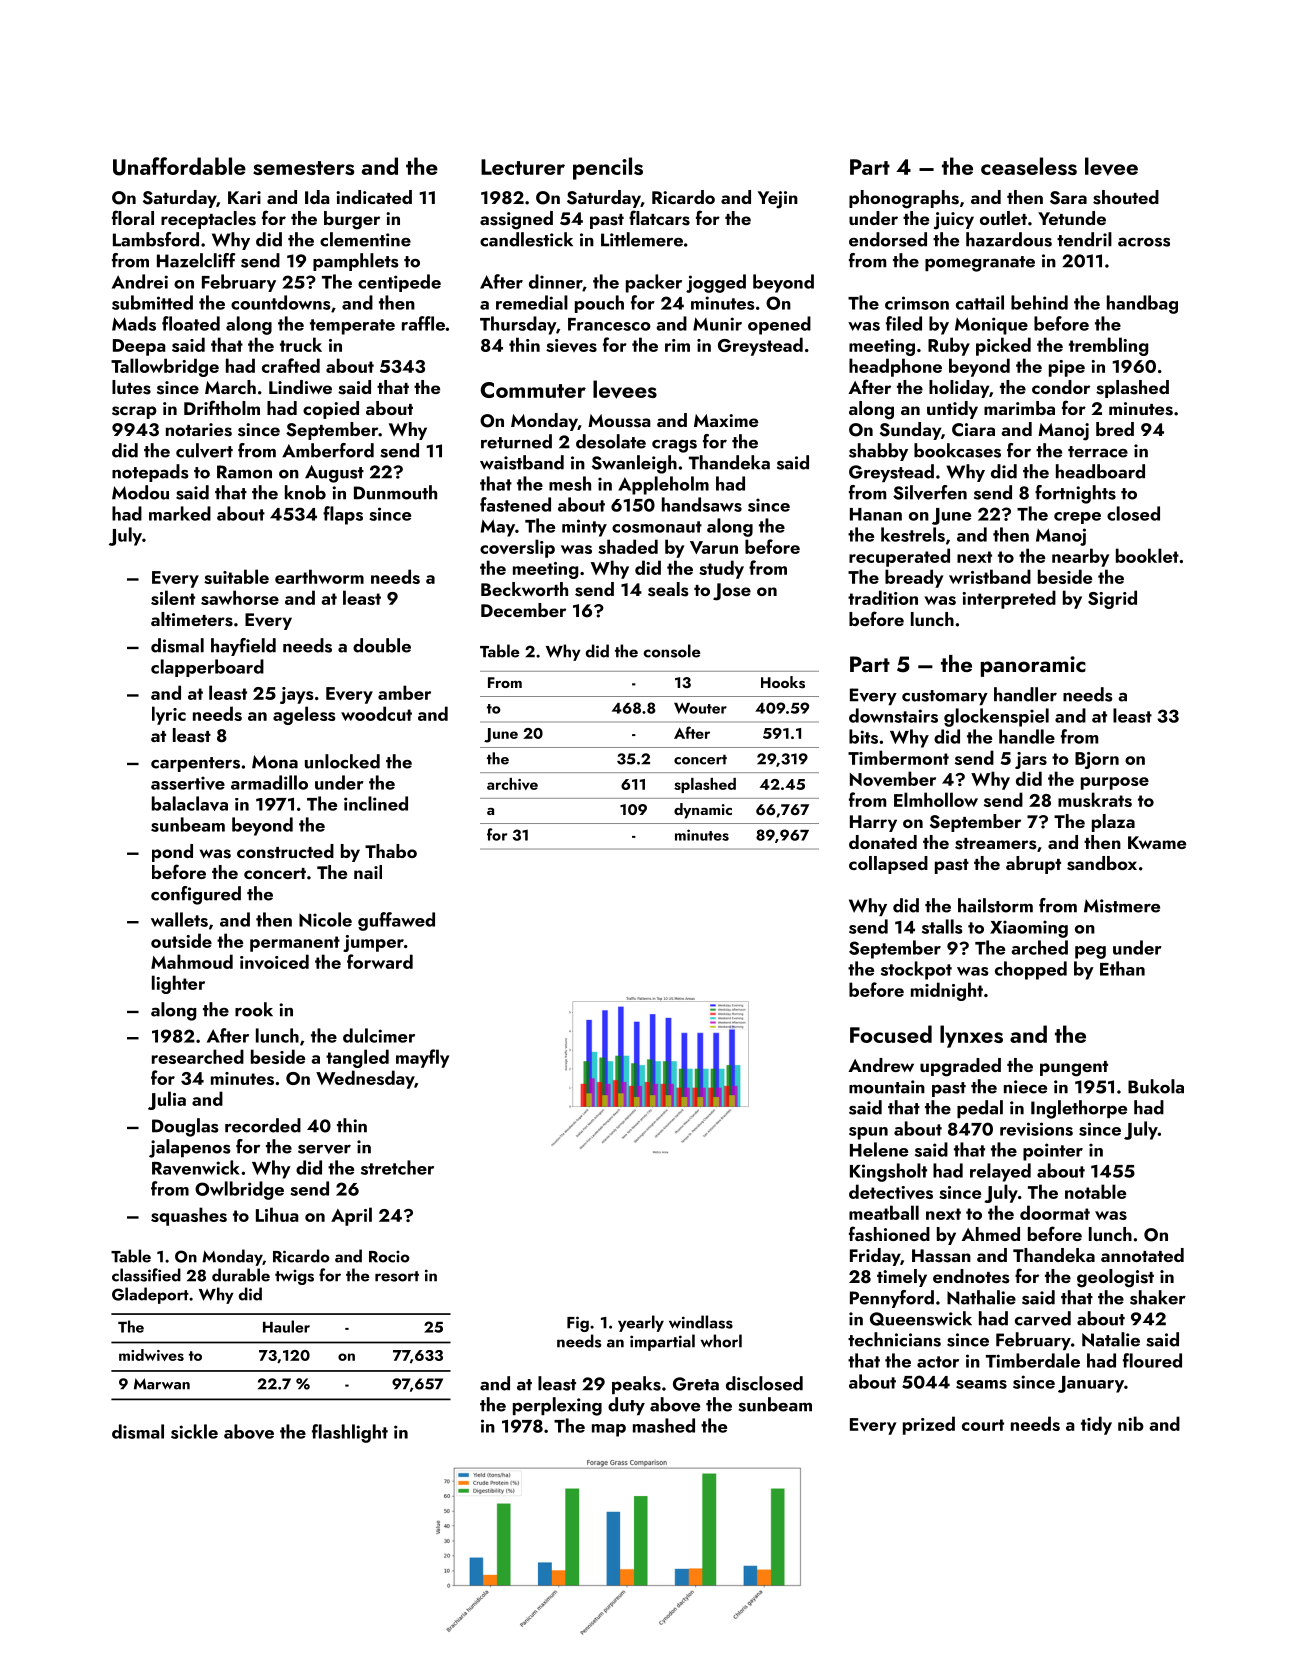  I want to click on Unaffordable, so click(179, 166).
